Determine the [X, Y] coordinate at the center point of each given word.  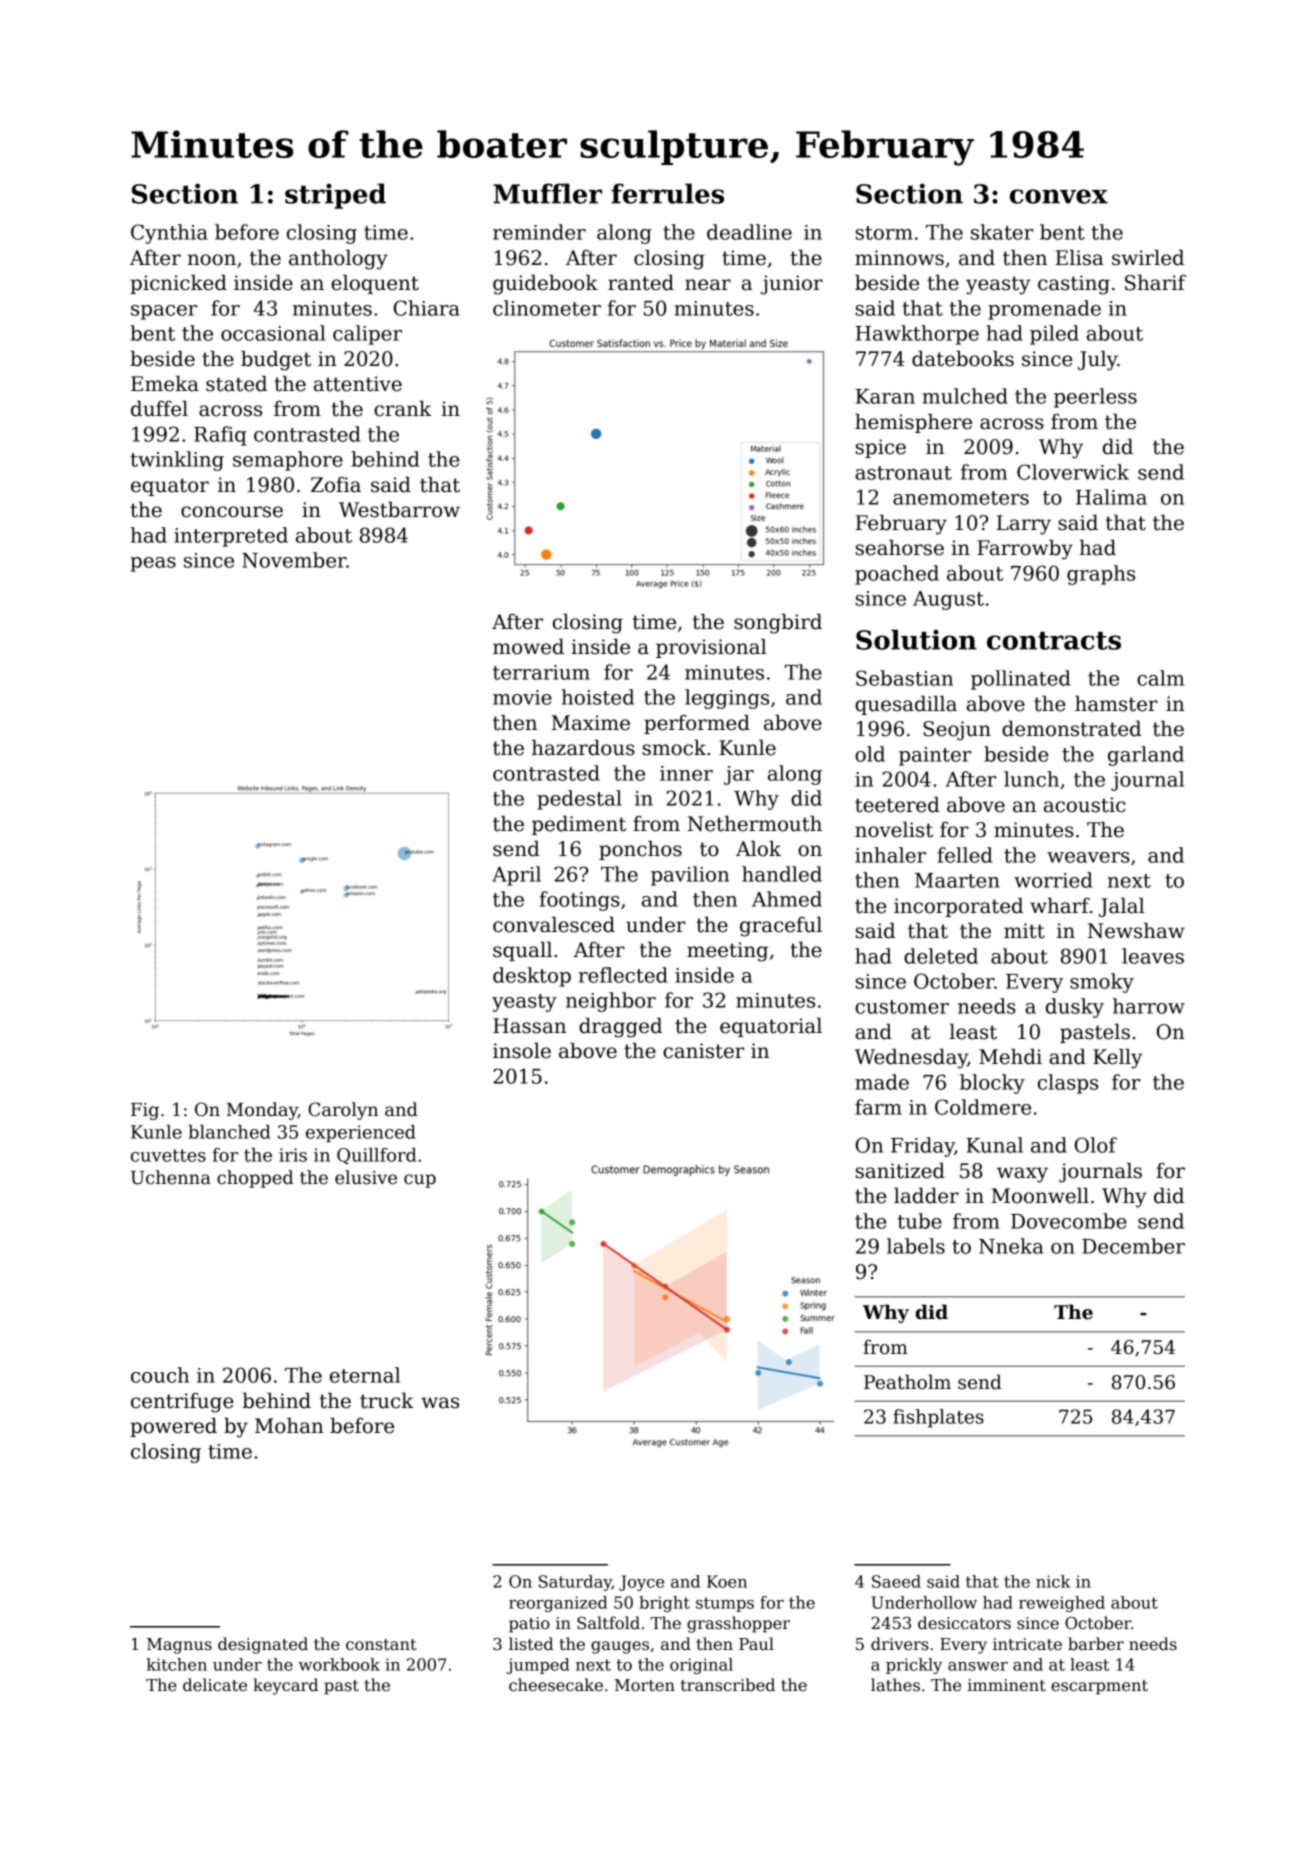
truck [387, 1401]
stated [236, 384]
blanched [229, 1132]
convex [1059, 196]
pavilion [690, 876]
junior [792, 285]
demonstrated [1071, 729]
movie [522, 697]
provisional [711, 648]
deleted [941, 956]
